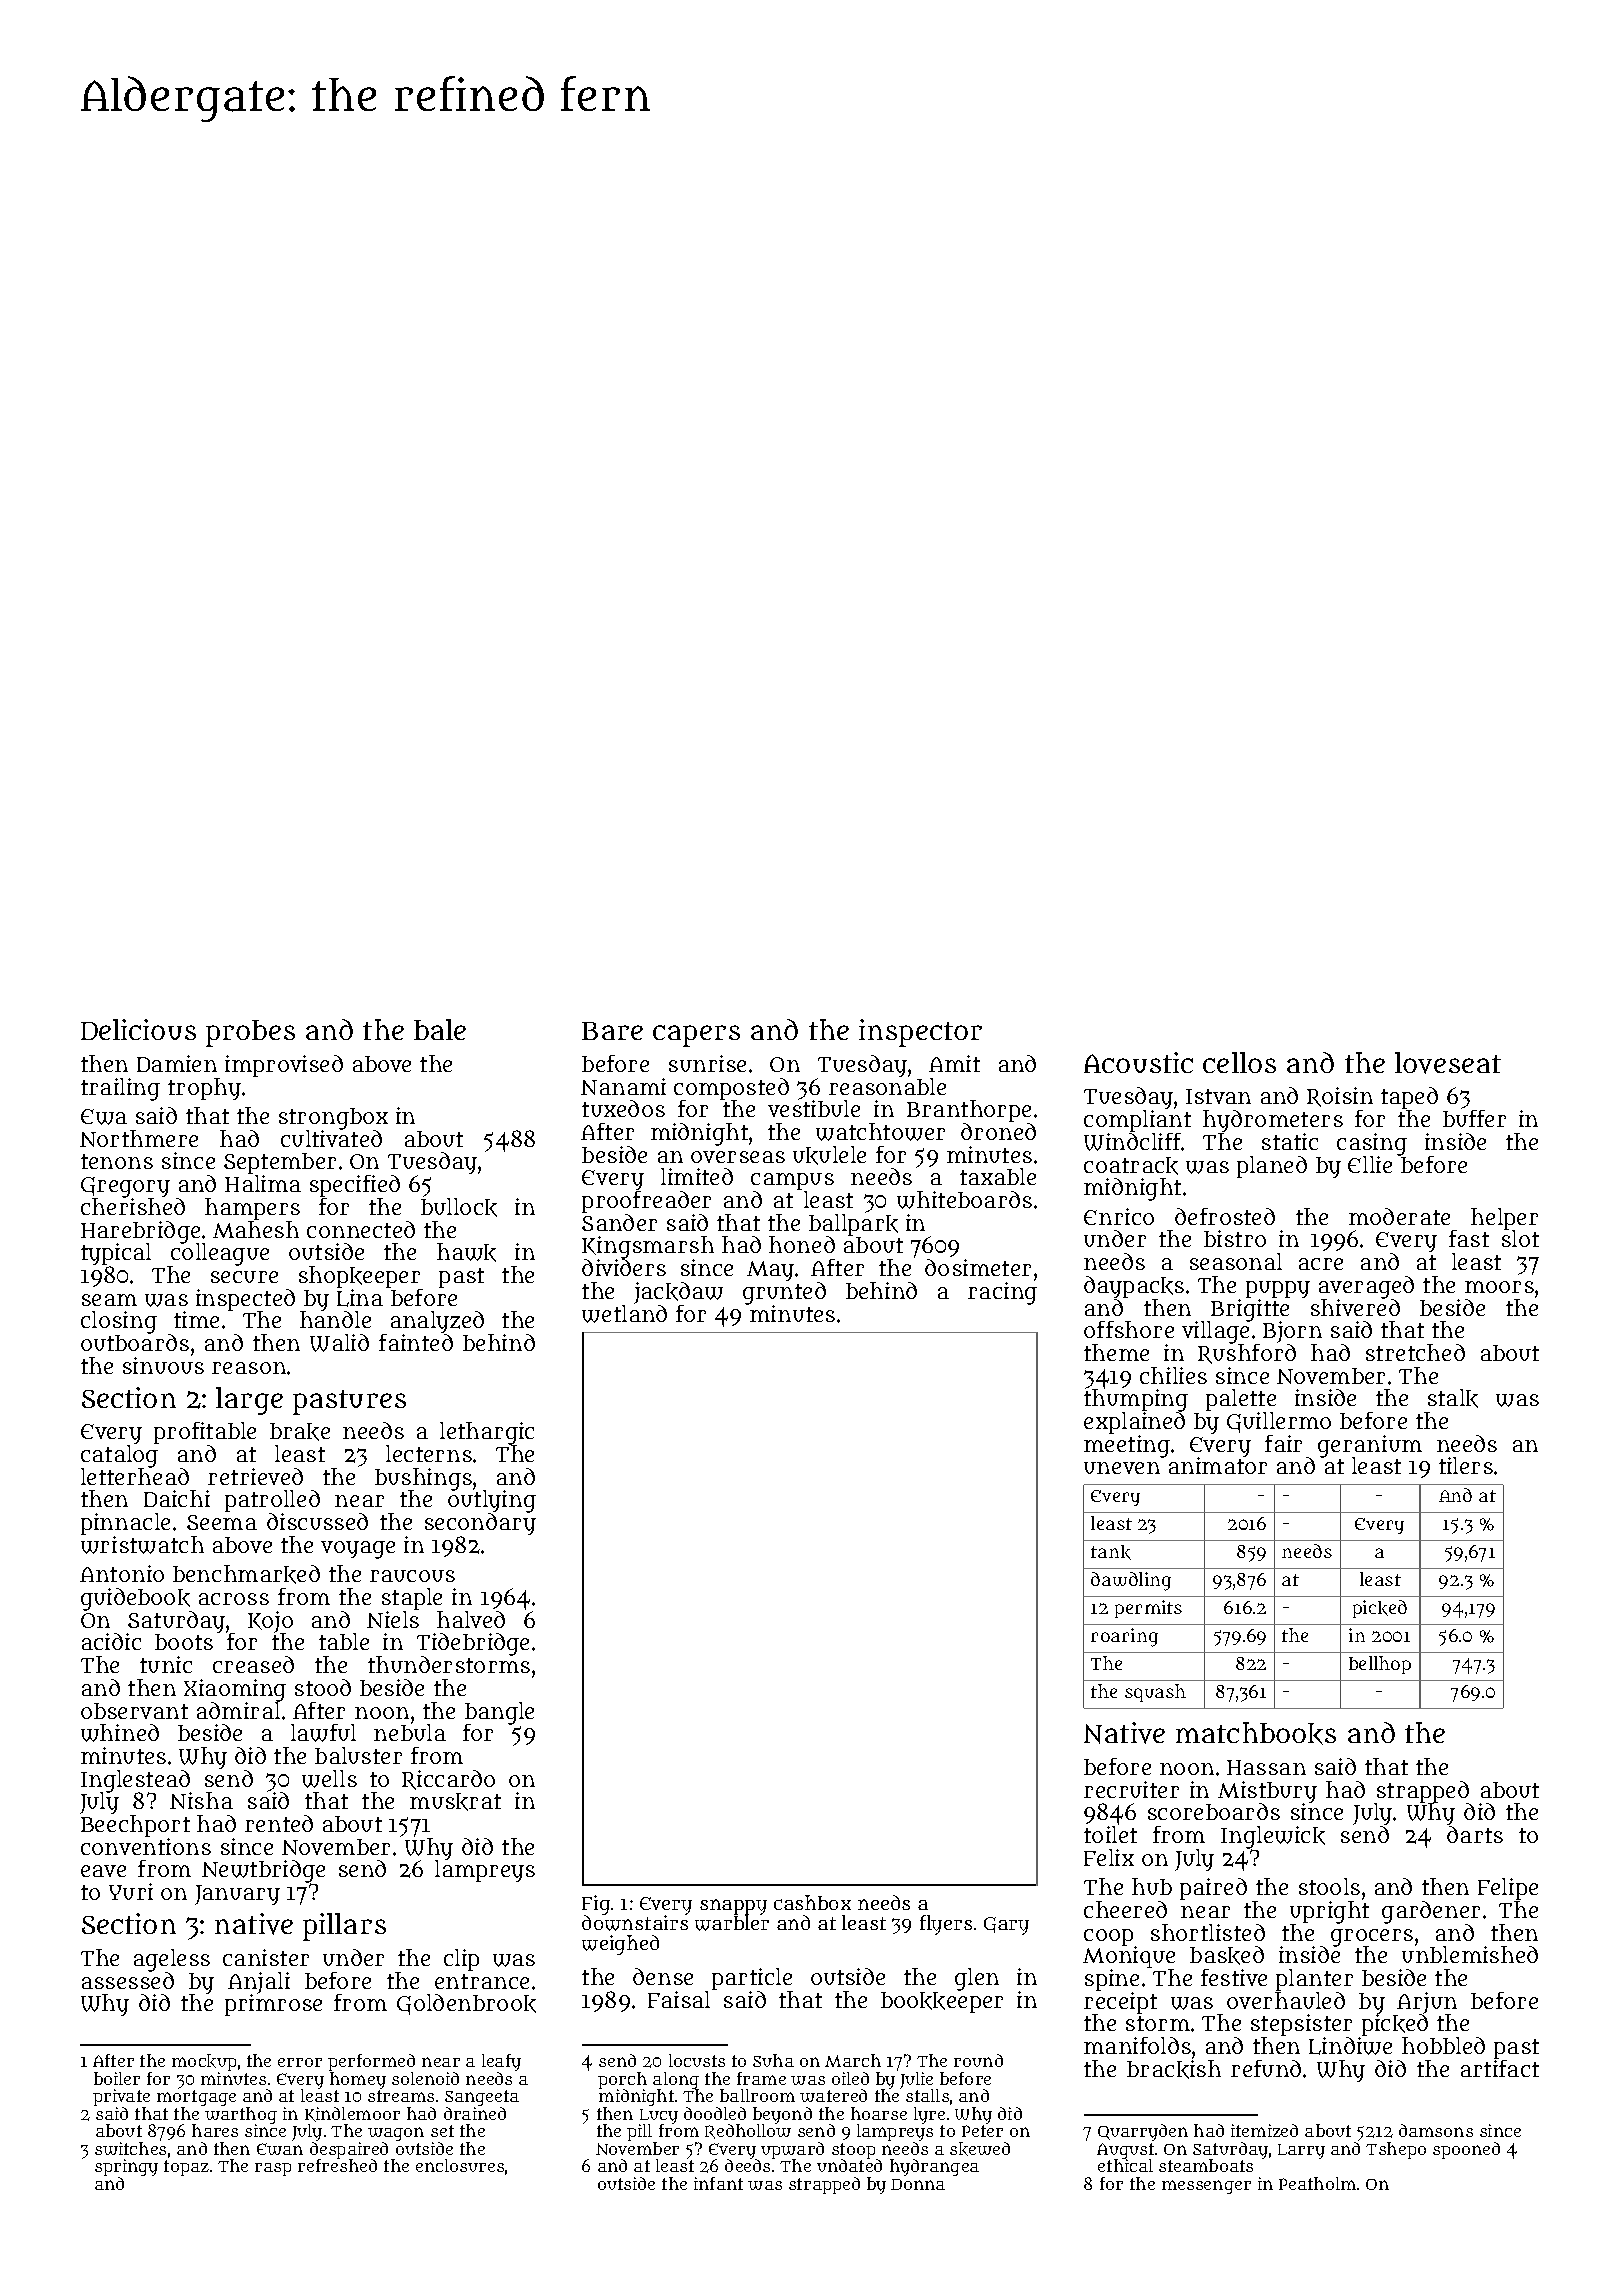 The image size is (1620, 2292). What do you see at coordinates (270, 1622) in the screenshot?
I see `Kojo` at bounding box center [270, 1622].
